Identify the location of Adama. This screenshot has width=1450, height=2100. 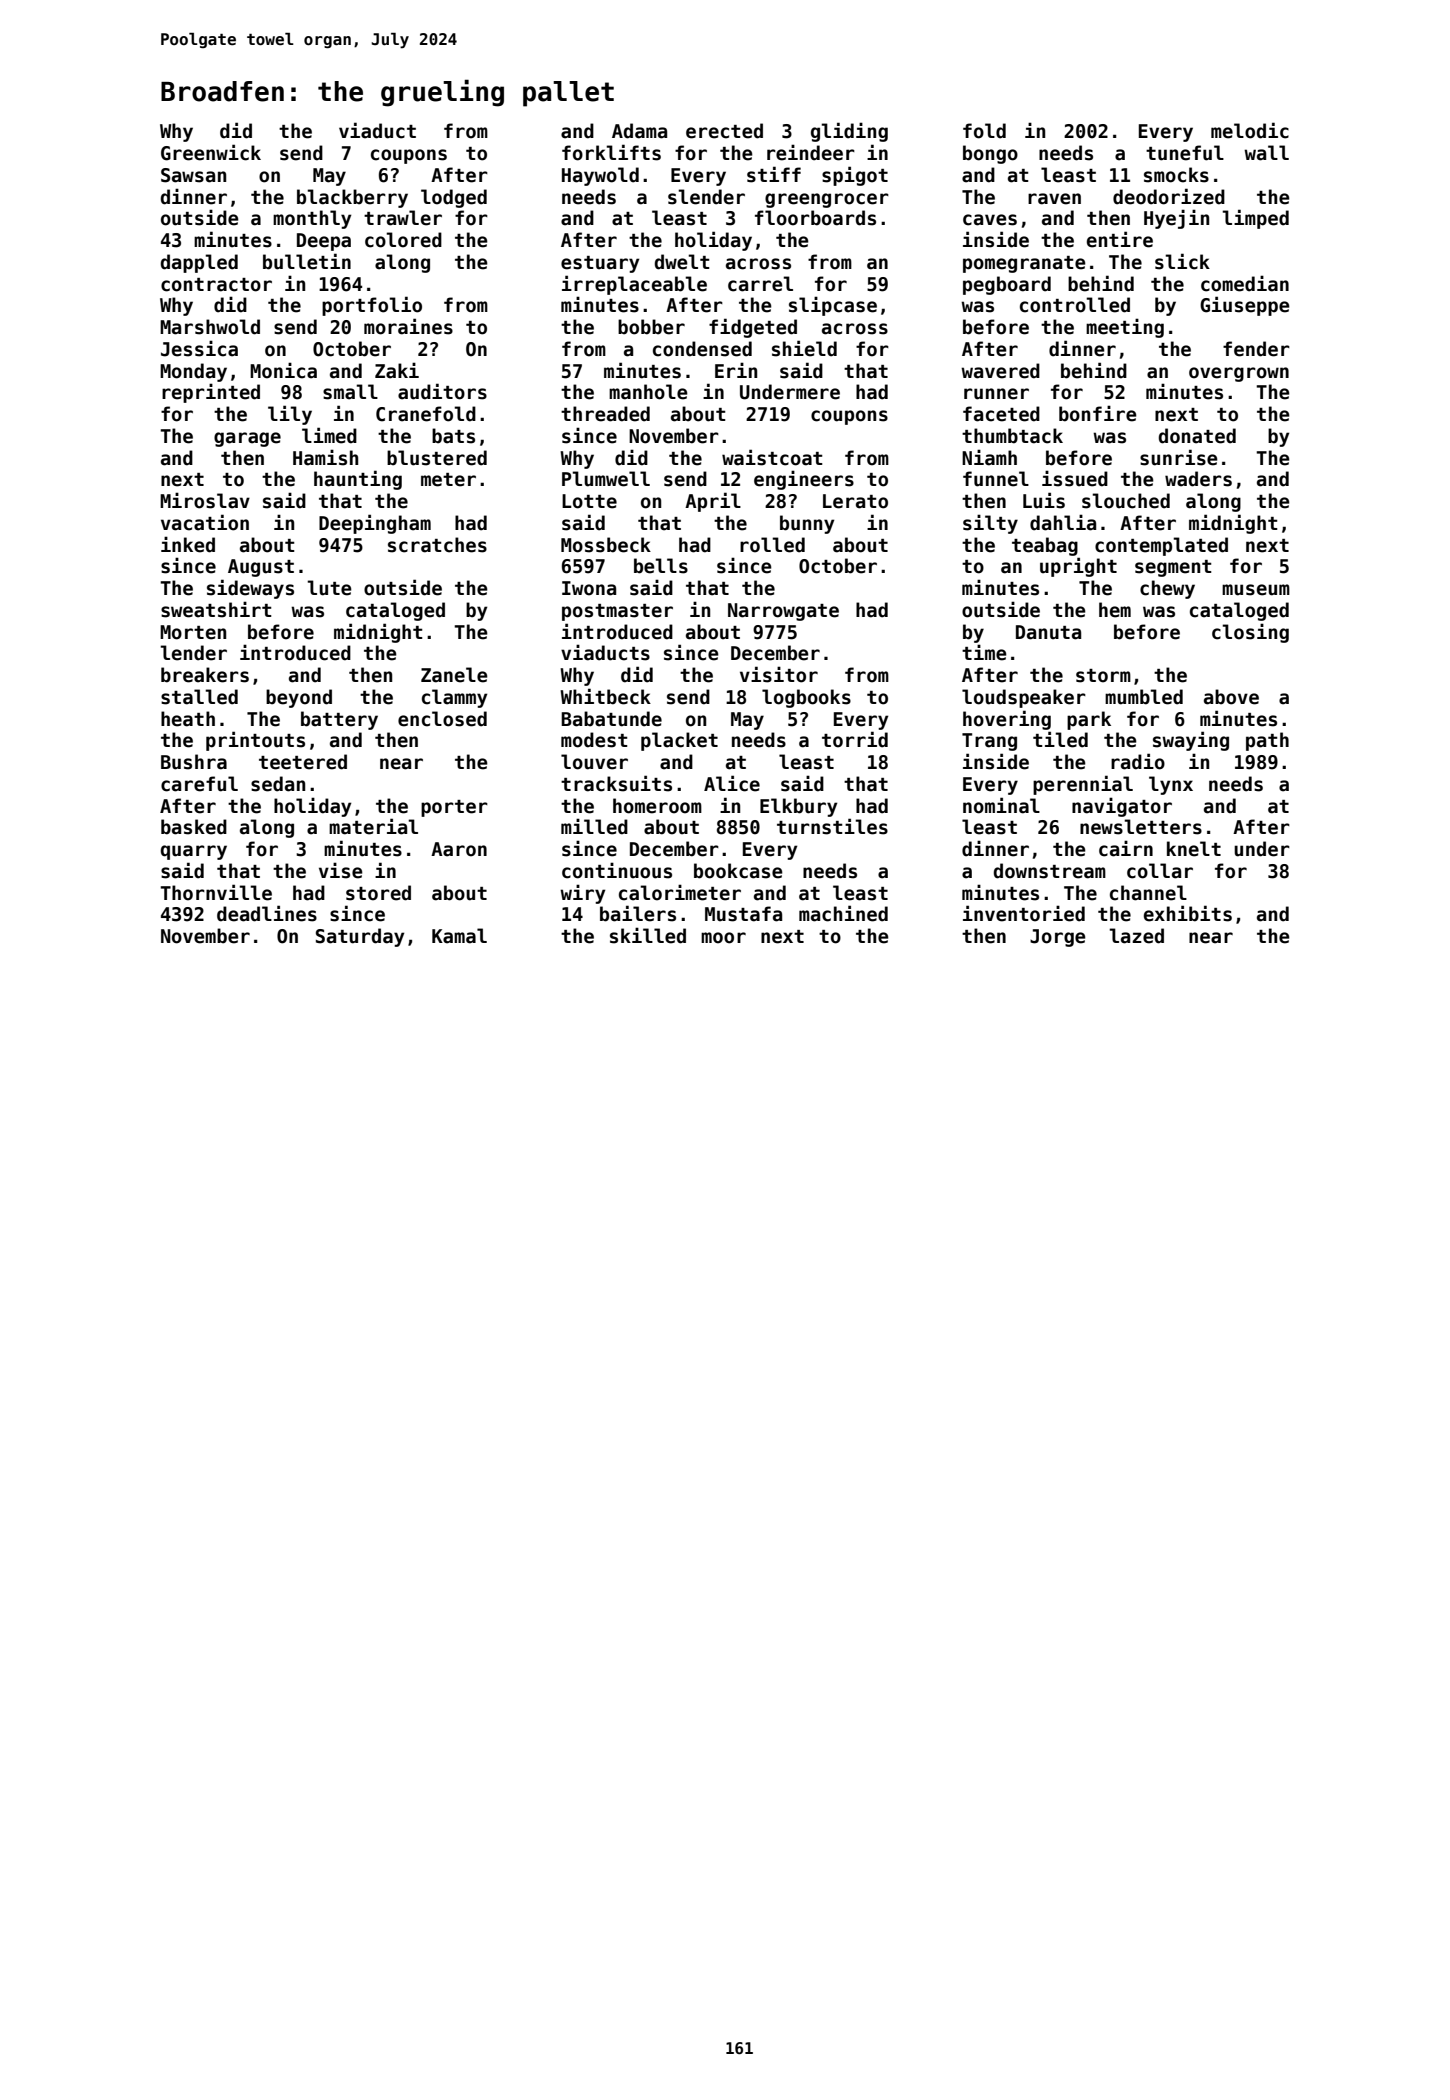
(639, 131).
